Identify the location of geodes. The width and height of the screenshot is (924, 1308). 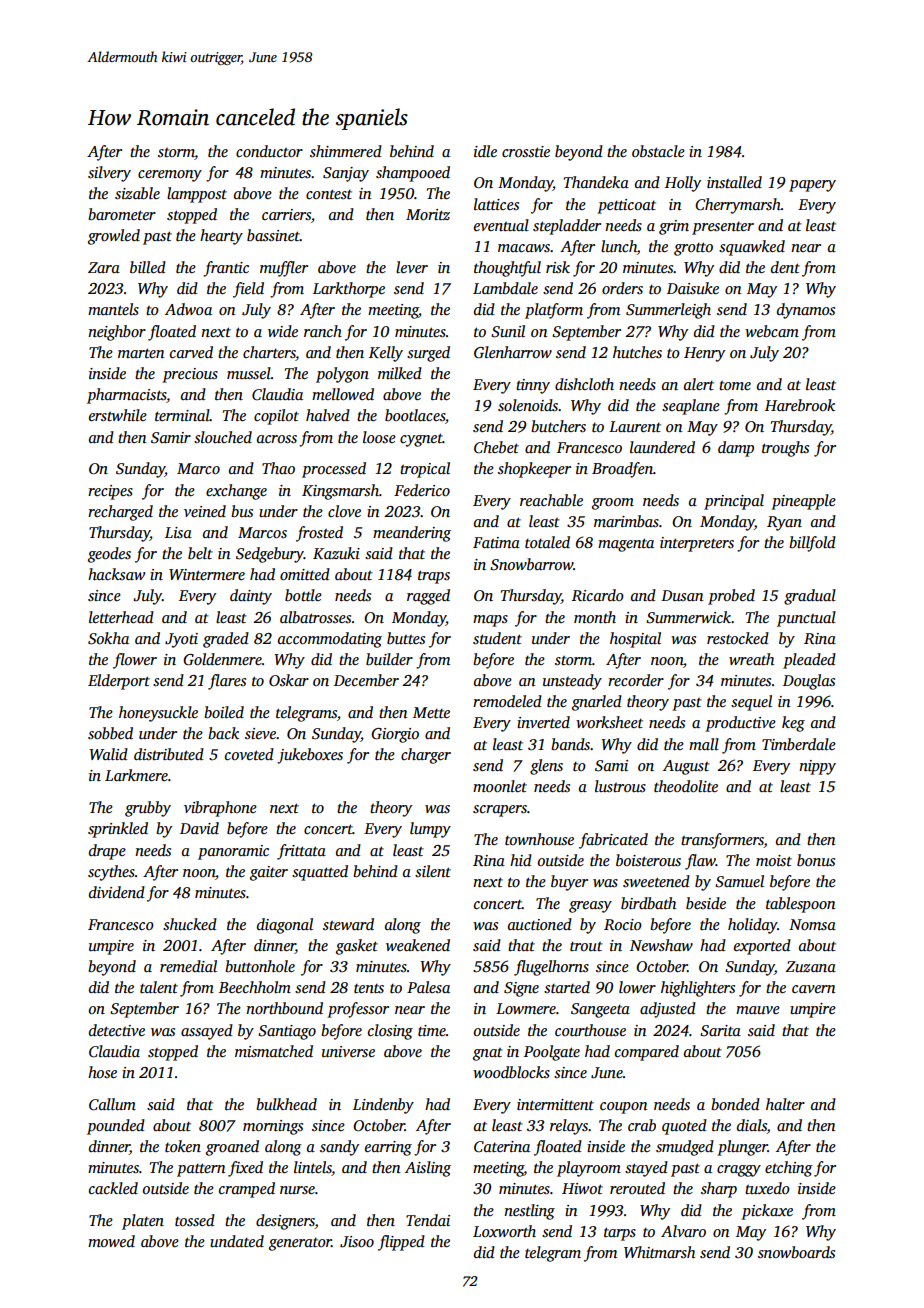
(109, 555).
